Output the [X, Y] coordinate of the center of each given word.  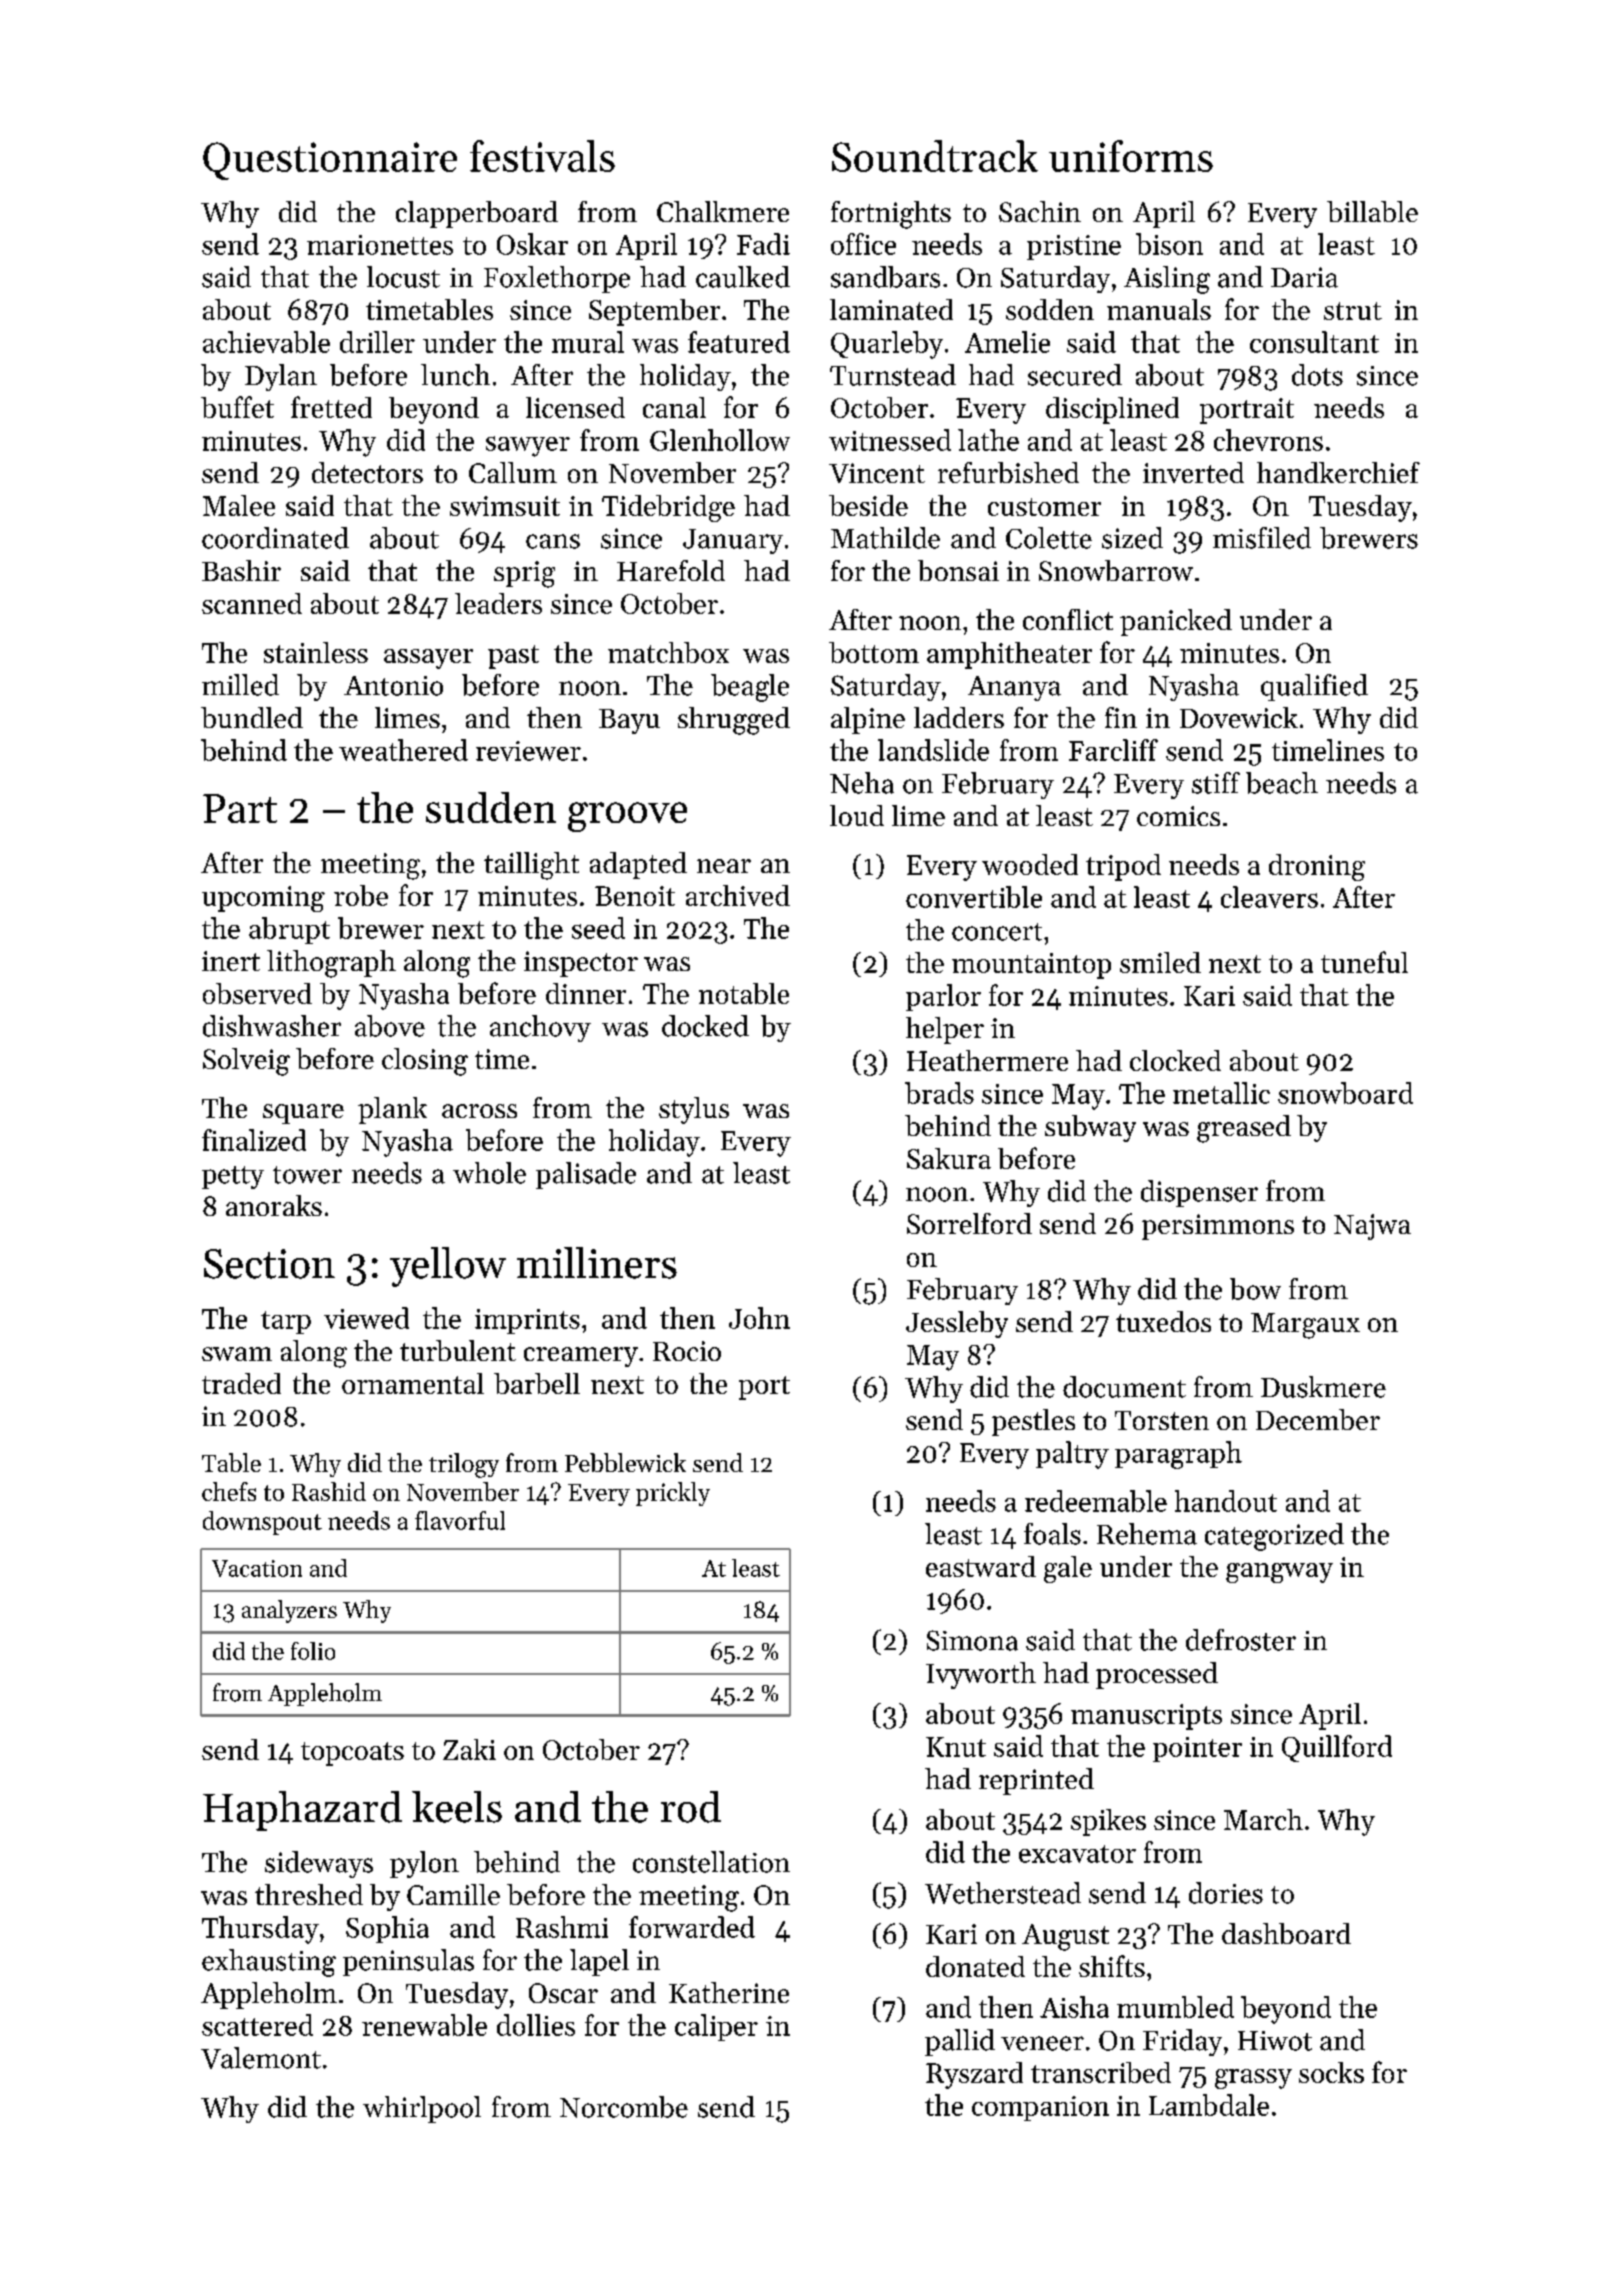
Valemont [261, 2058]
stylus [694, 1110]
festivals [542, 156]
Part [240, 808]
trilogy [464, 1465]
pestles [1033, 1422]
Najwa [1372, 1227]
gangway [1279, 1573]
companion [1040, 2108]
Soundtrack [935, 156]
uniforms [1131, 156]
